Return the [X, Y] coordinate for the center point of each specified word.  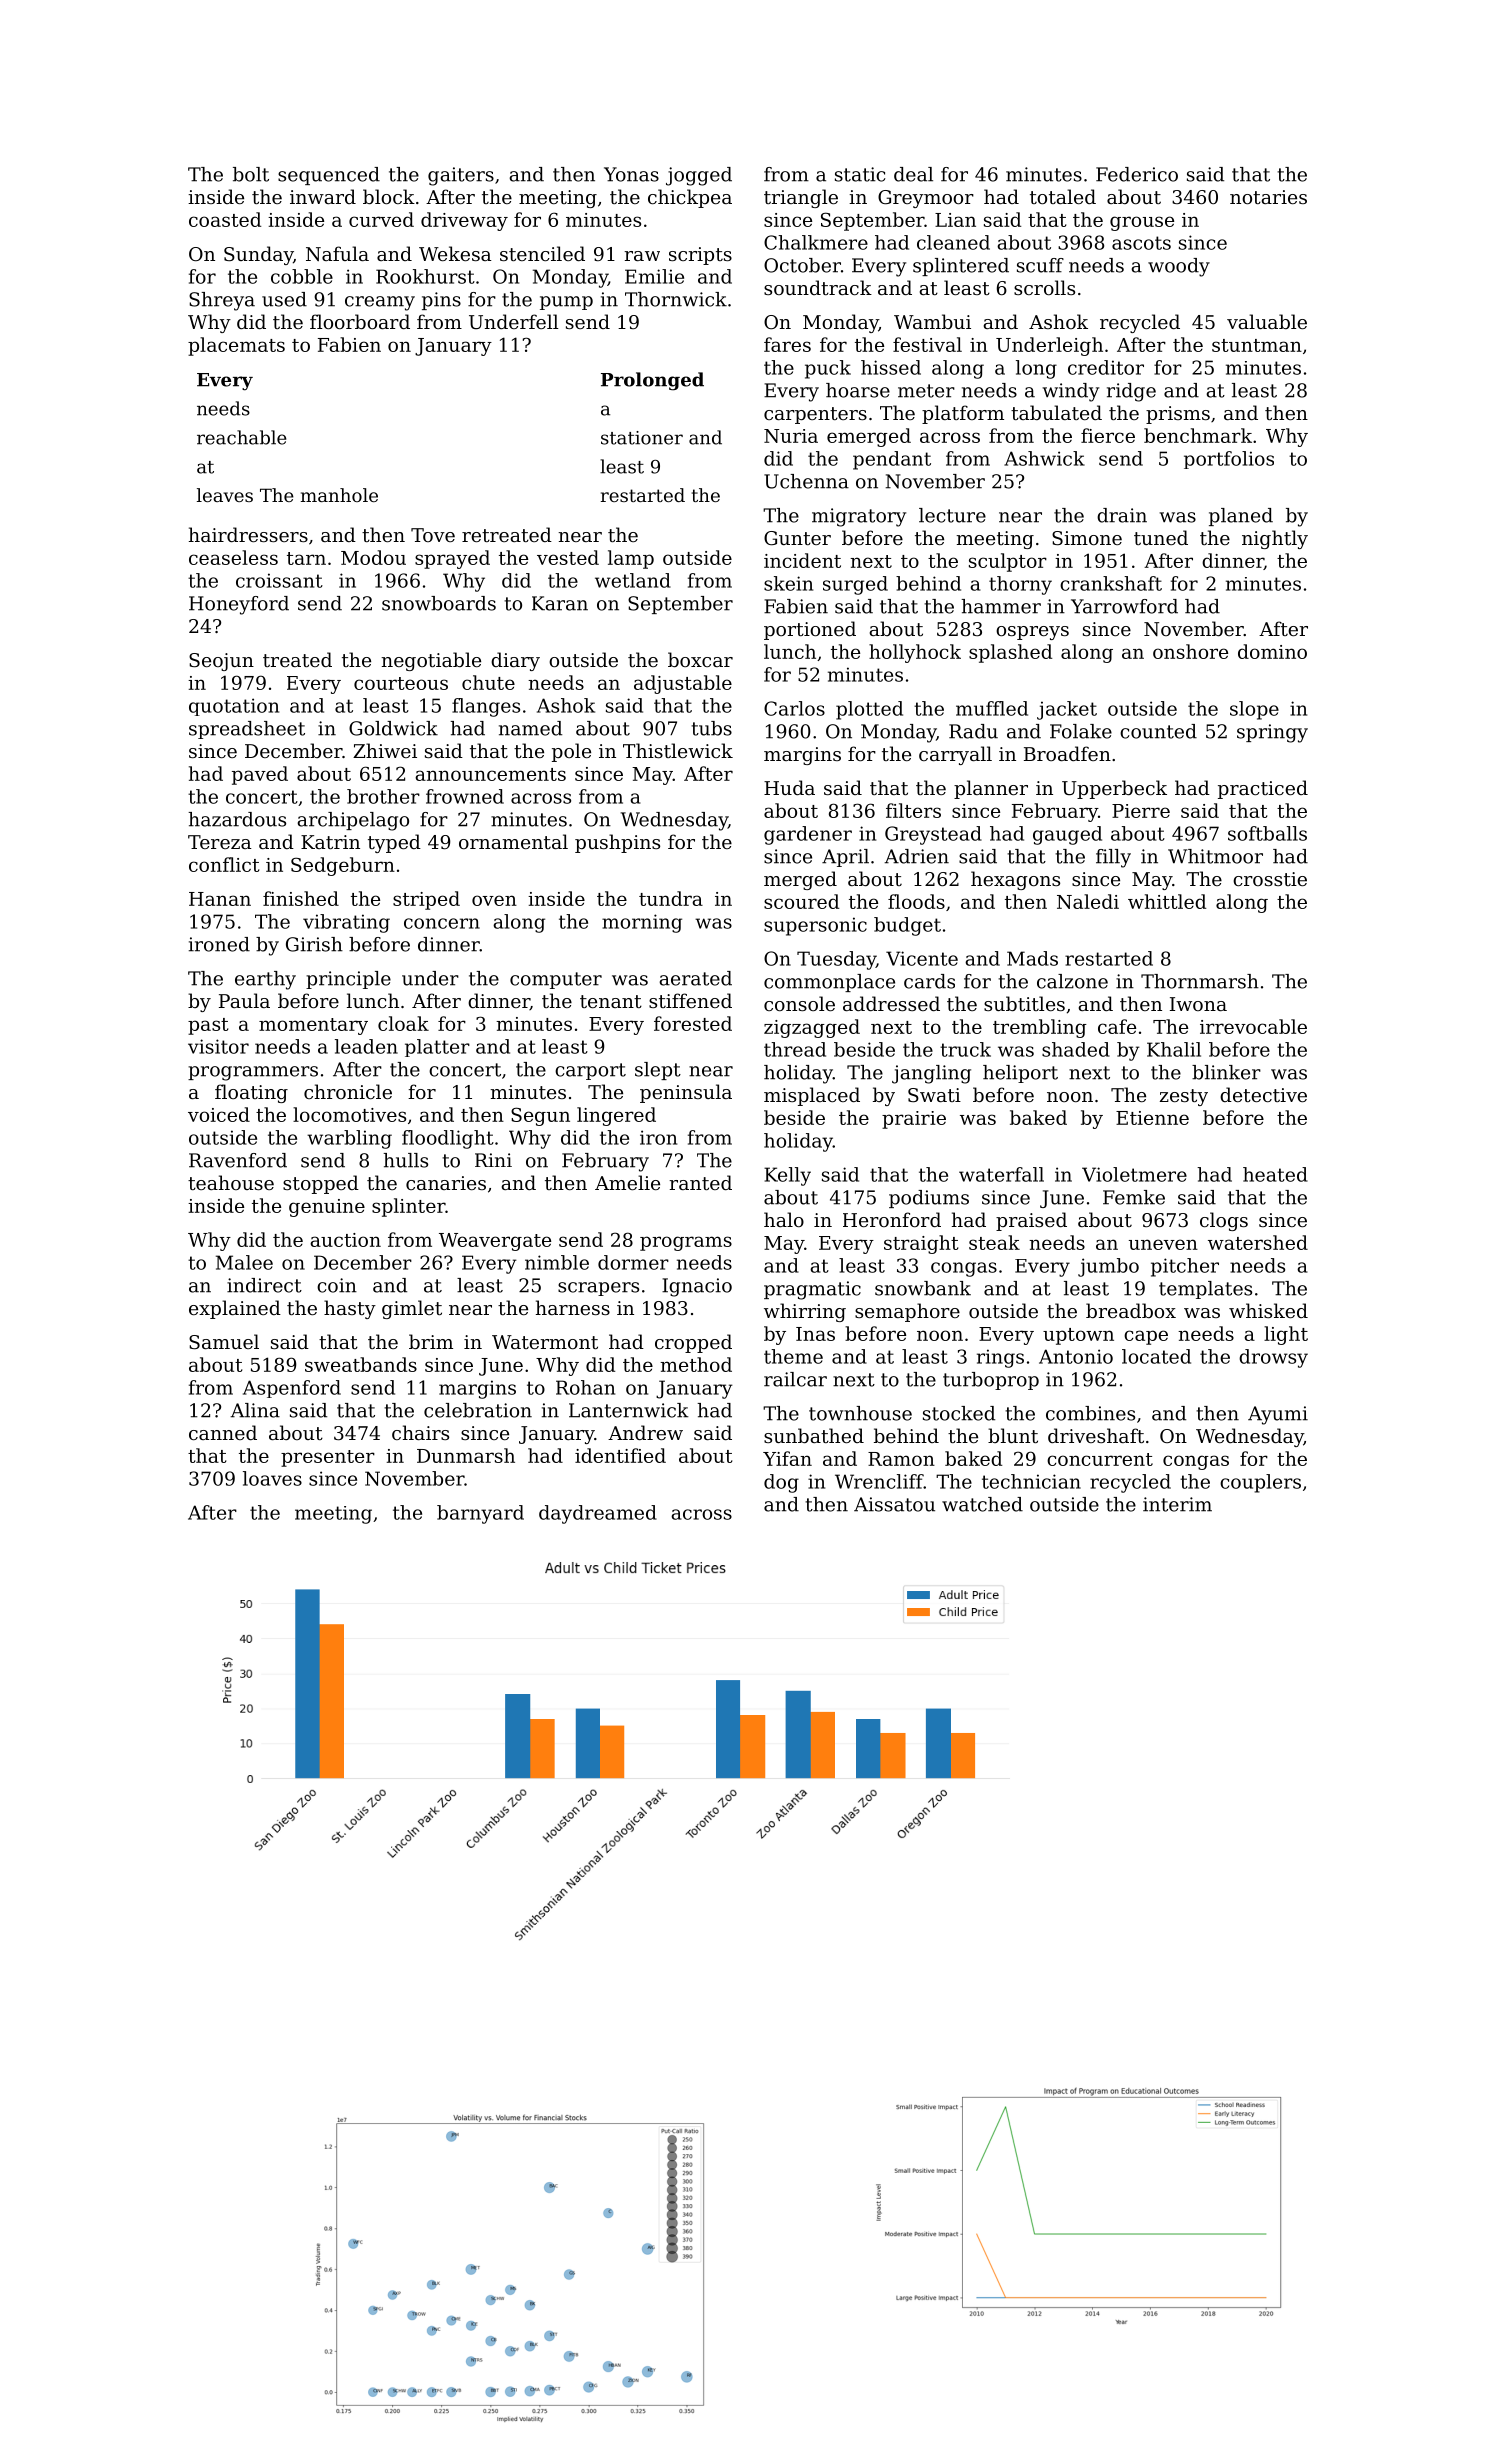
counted [1158, 731]
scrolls [1044, 287]
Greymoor [926, 199]
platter [437, 1048]
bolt [251, 174]
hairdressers [248, 534]
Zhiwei [385, 750]
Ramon [901, 1459]
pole [571, 752]
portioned [810, 630]
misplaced [812, 1096]
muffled [992, 708]
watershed [1258, 1242]
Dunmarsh [466, 1455]
